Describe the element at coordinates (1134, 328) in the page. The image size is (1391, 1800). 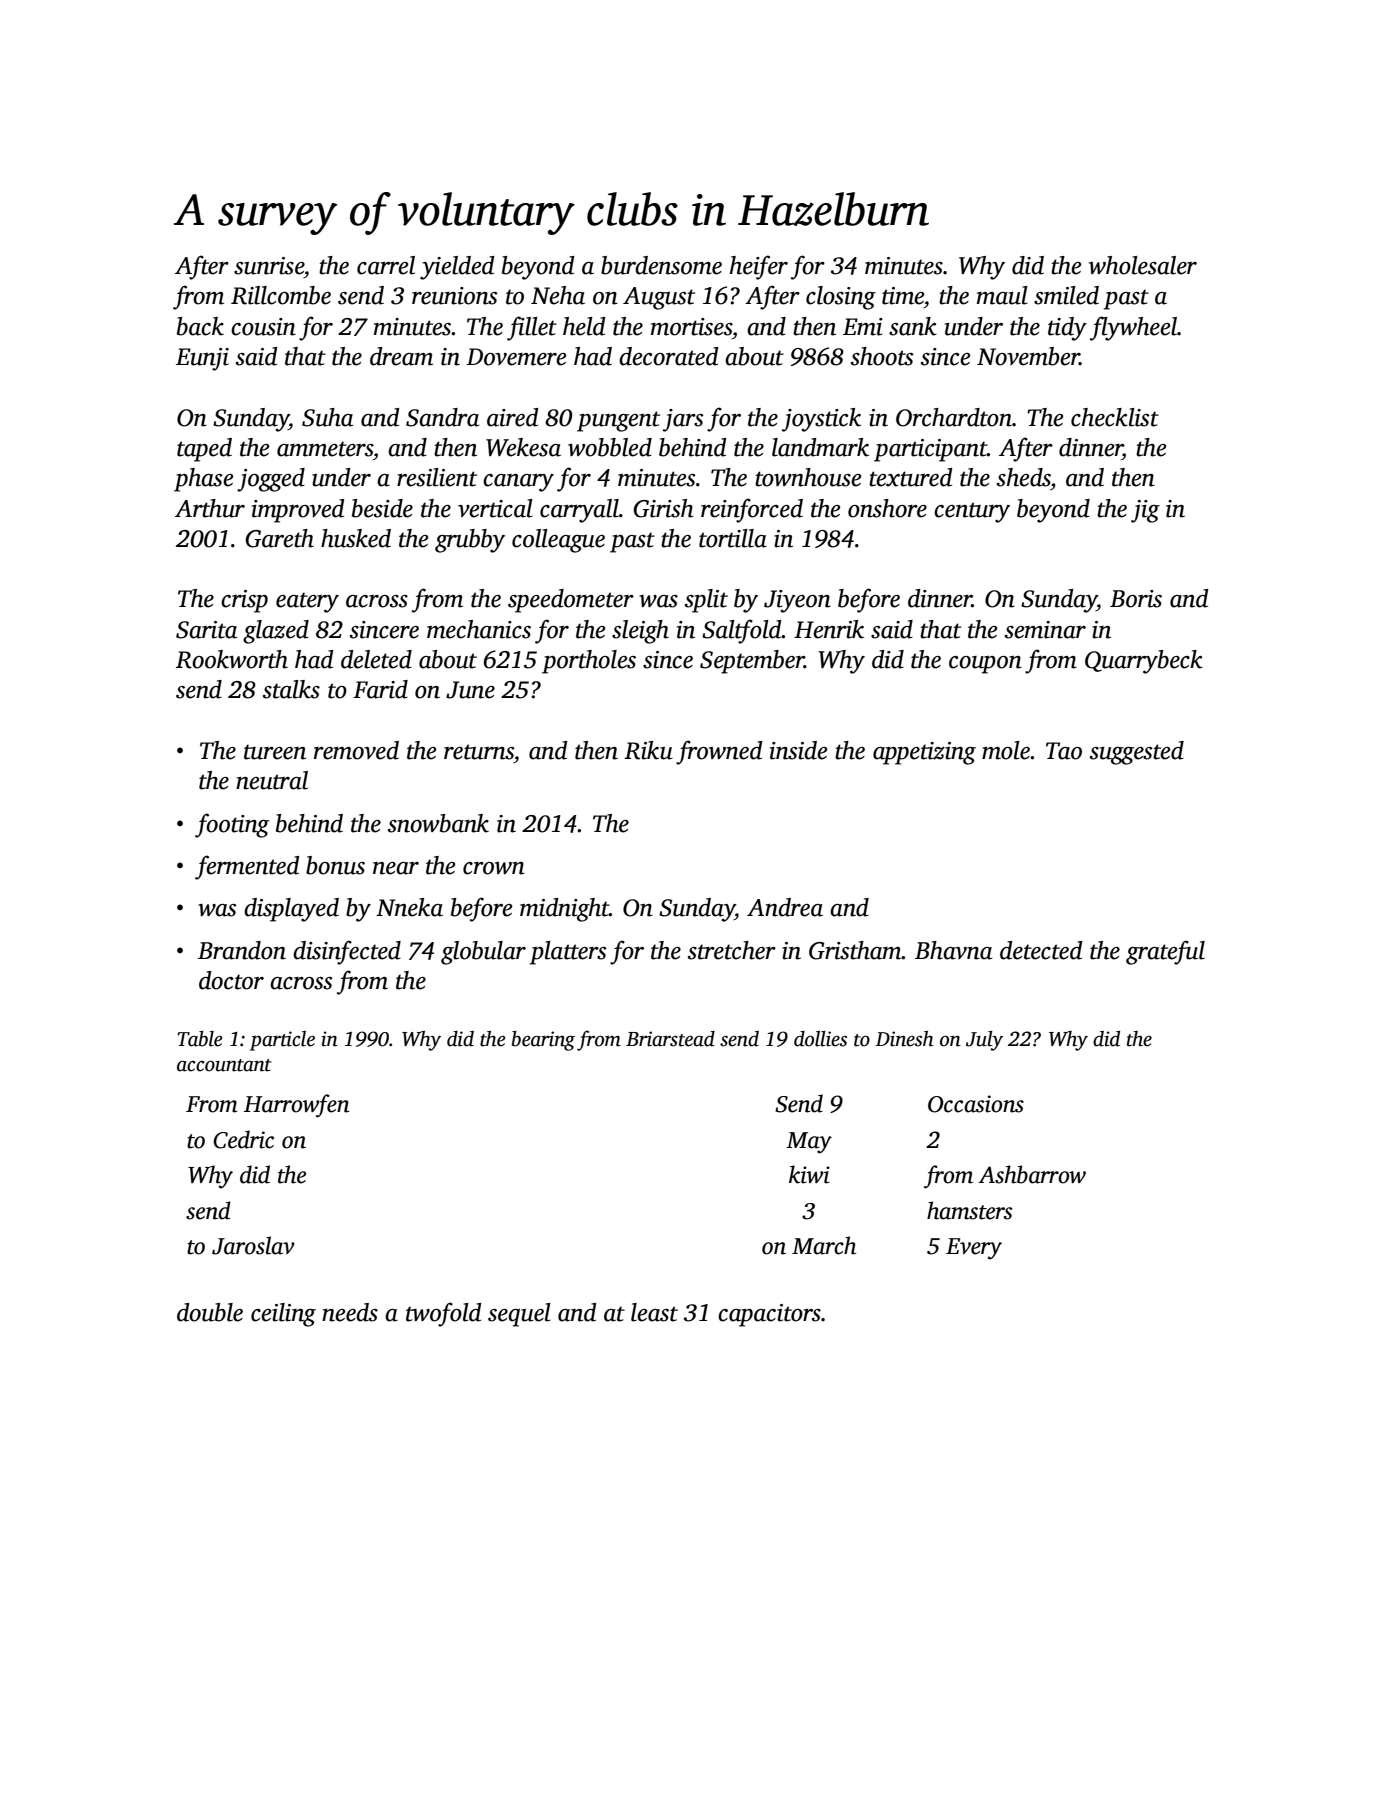
I see `flywheel` at that location.
